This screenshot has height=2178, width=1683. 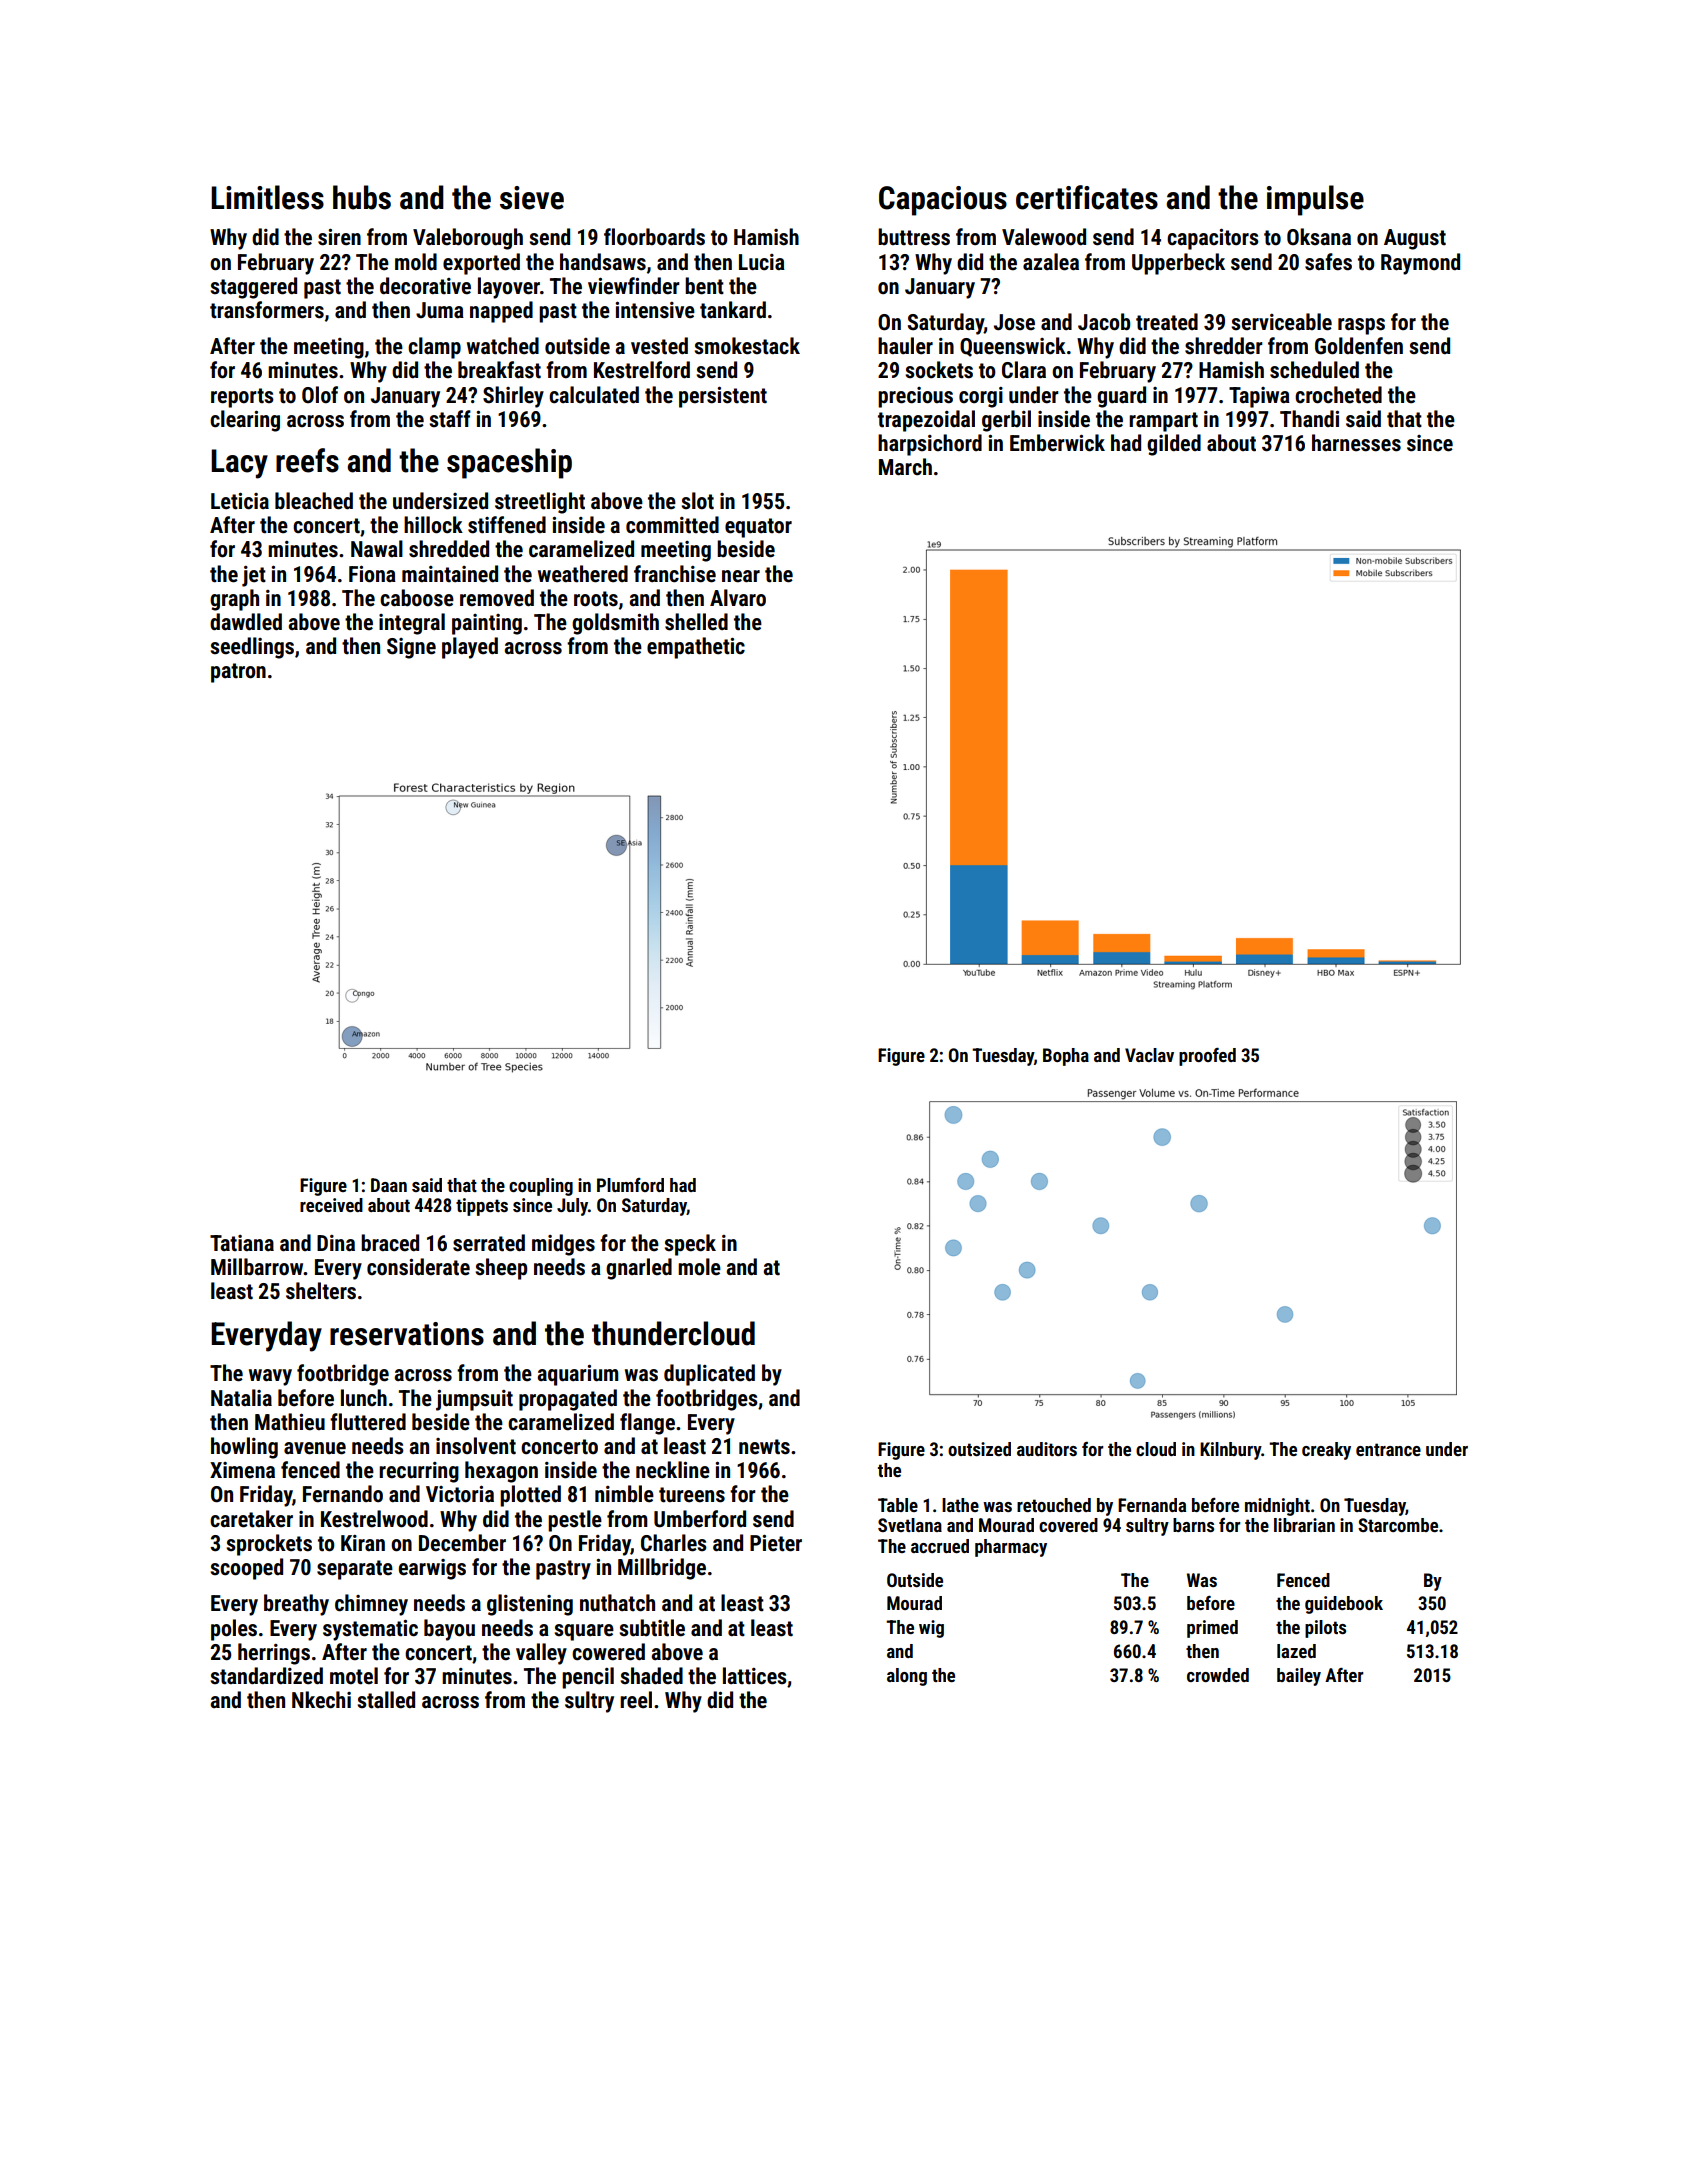 I want to click on Ximena, so click(x=242, y=1470).
